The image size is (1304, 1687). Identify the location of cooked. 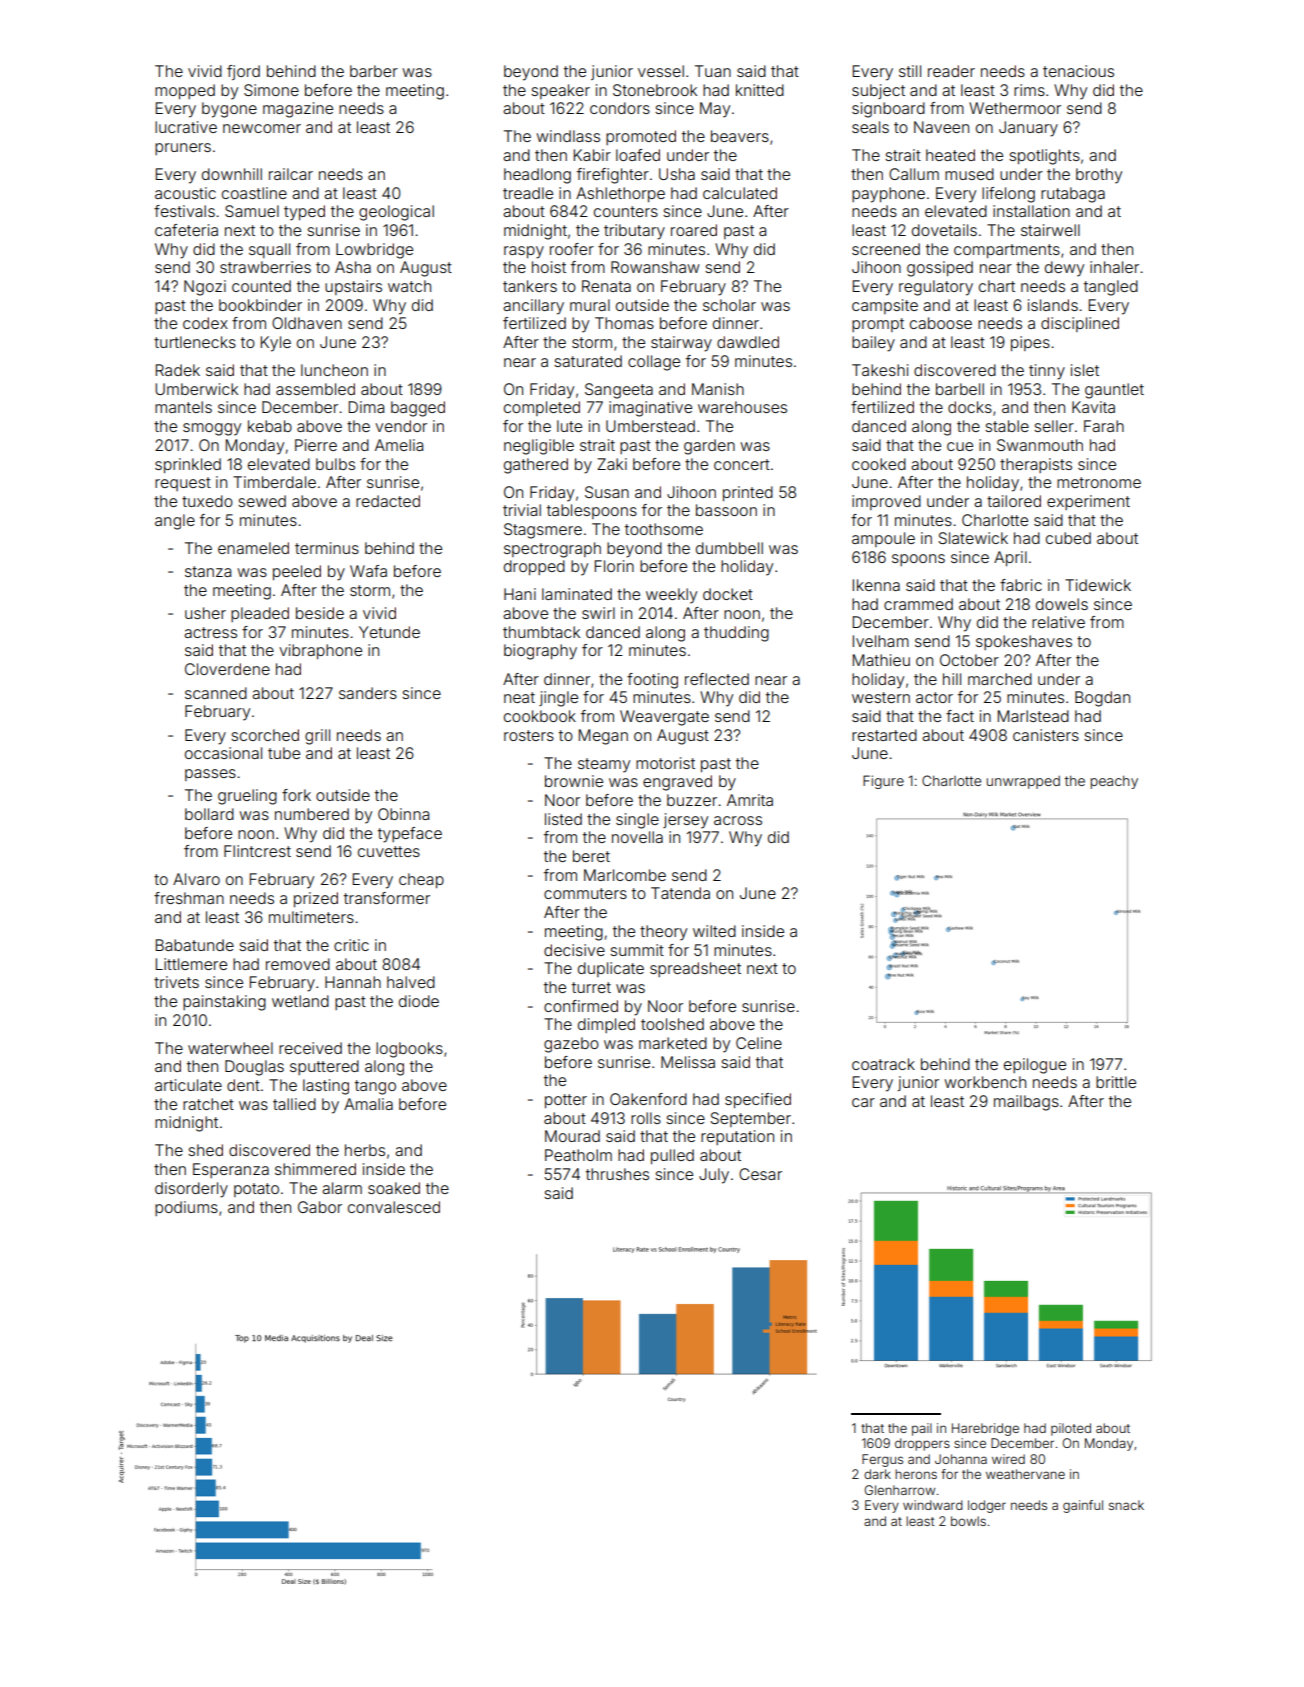
(879, 464).
